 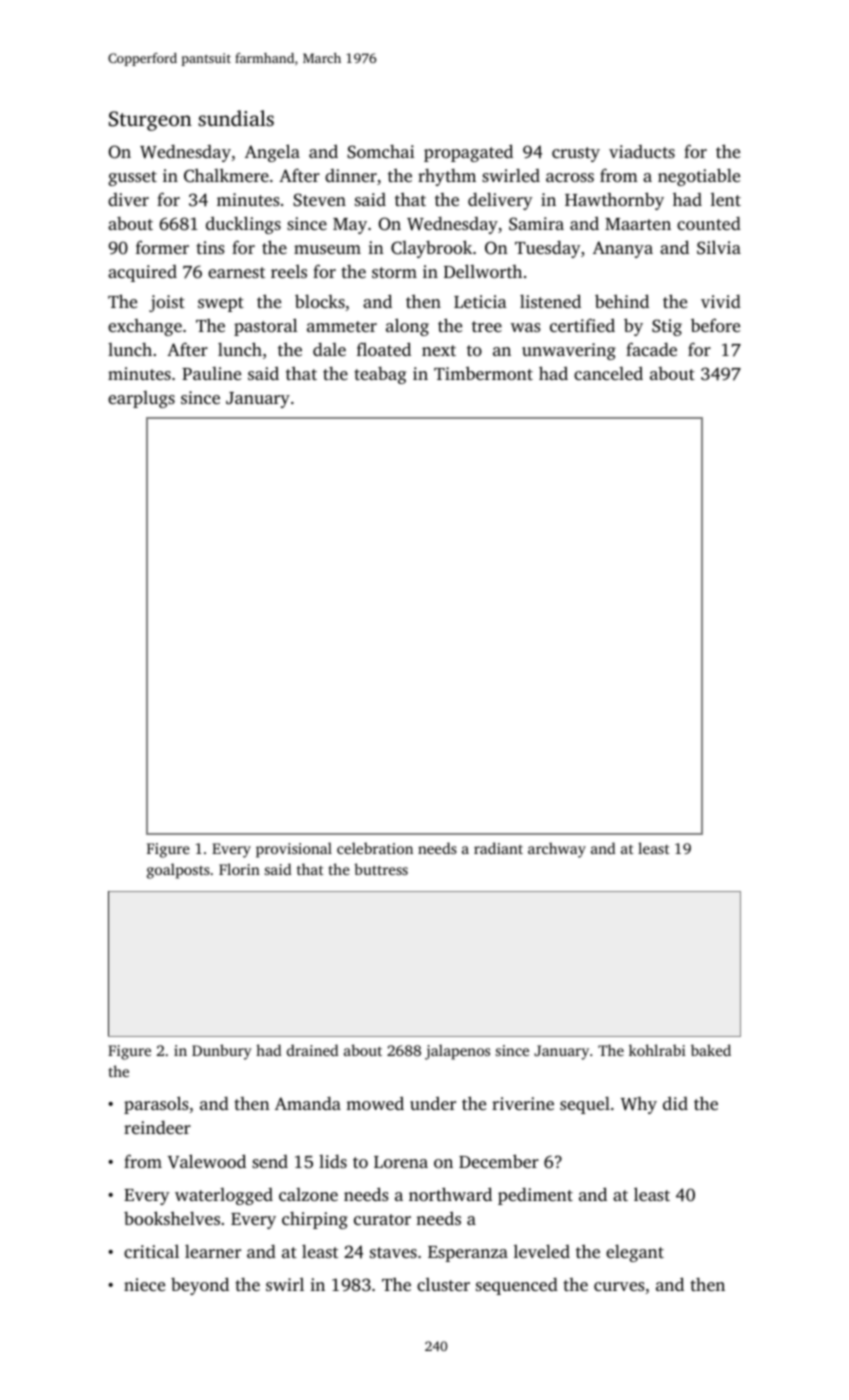 What do you see at coordinates (608, 373) in the image?
I see `canceled` at bounding box center [608, 373].
